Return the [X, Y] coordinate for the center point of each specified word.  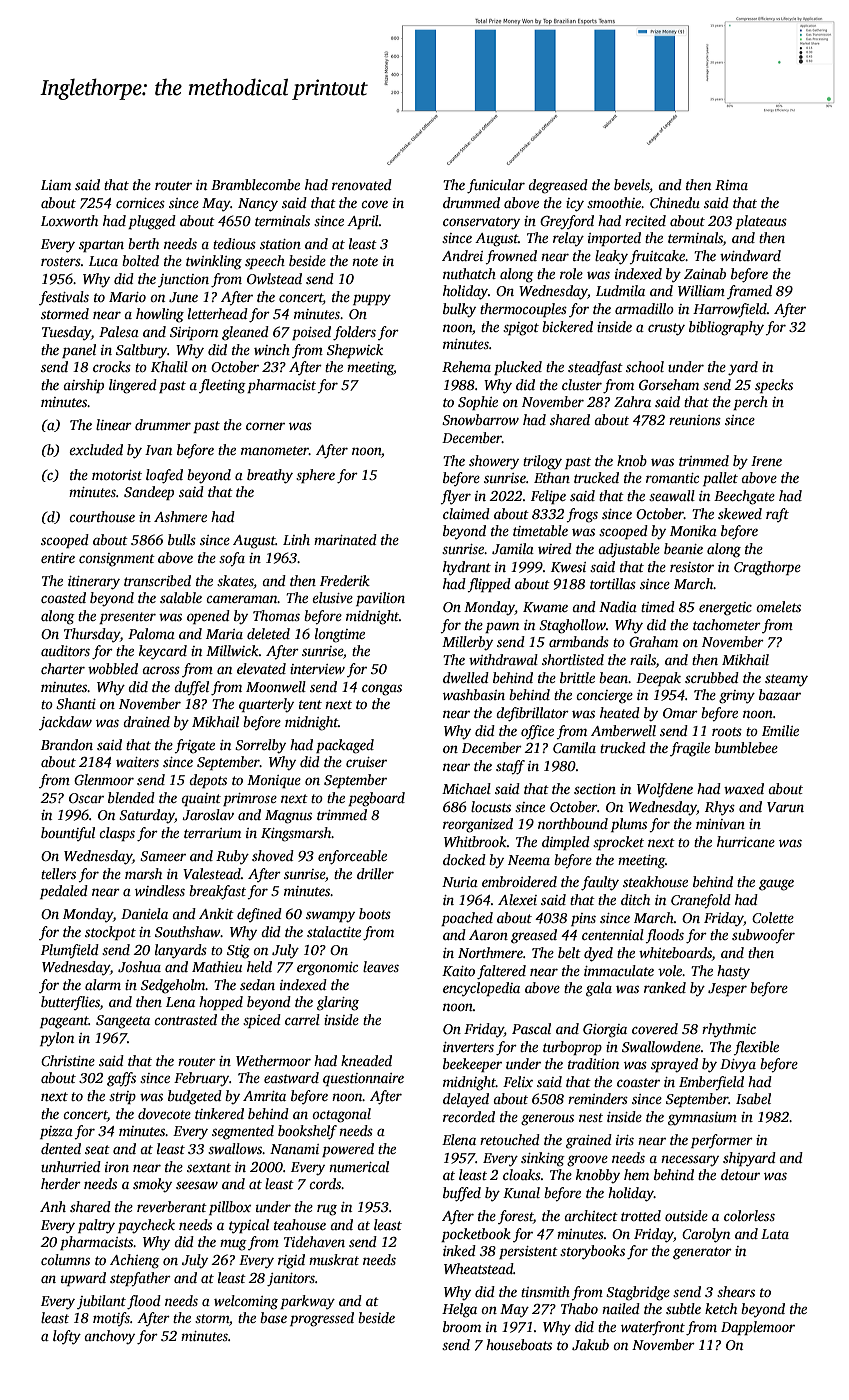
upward [83, 1279]
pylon [57, 1039]
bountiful [68, 834]
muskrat [334, 1259]
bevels [632, 186]
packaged [345, 746]
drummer [163, 424]
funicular [496, 186]
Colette [773, 917]
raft [777, 515]
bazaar [780, 694]
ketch [721, 1308]
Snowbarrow [480, 419]
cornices [140, 203]
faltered [501, 972]
